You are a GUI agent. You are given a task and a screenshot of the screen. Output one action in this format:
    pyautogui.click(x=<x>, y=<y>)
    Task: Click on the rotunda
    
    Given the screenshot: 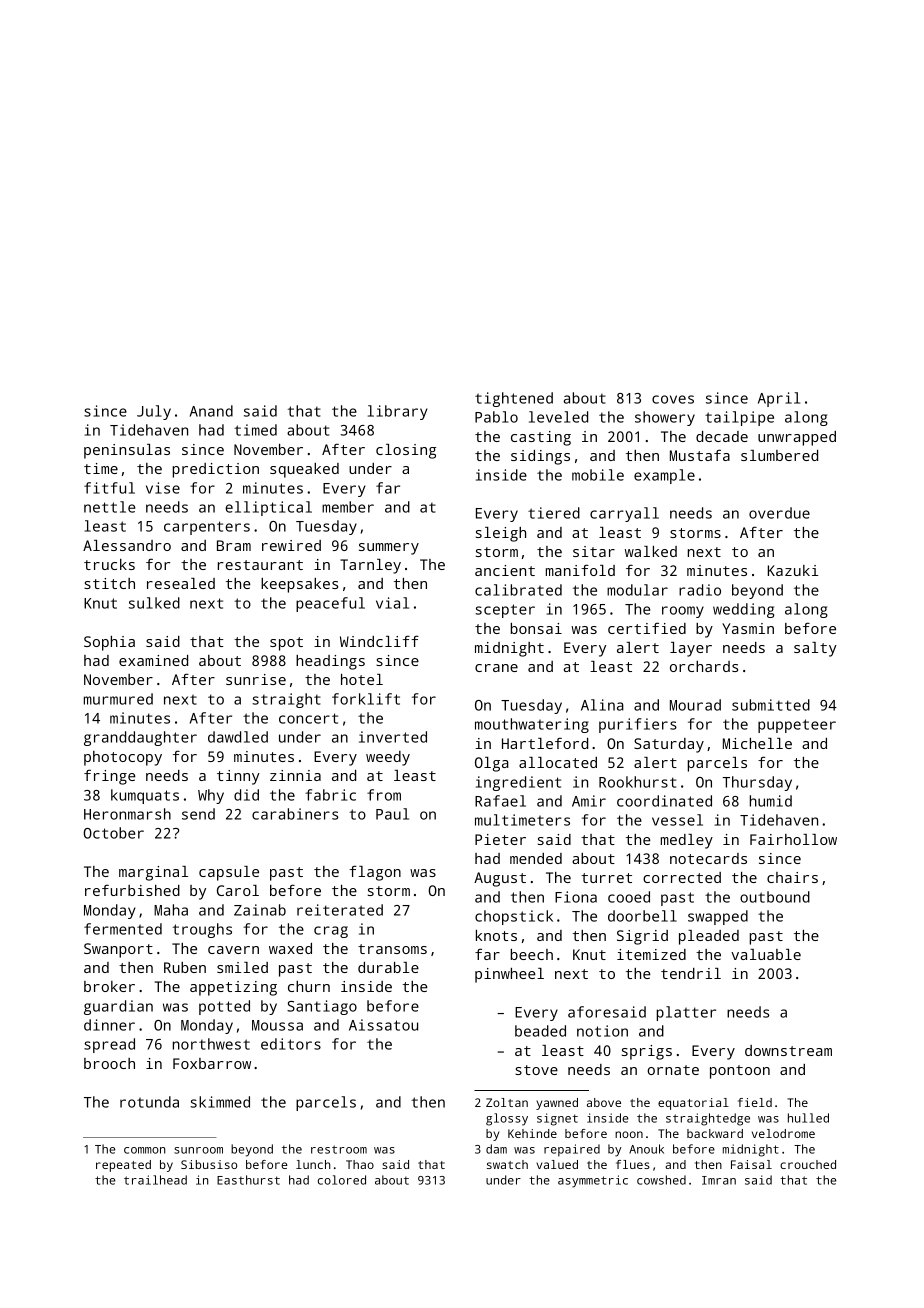 What is the action you would take?
    pyautogui.click(x=149, y=1102)
